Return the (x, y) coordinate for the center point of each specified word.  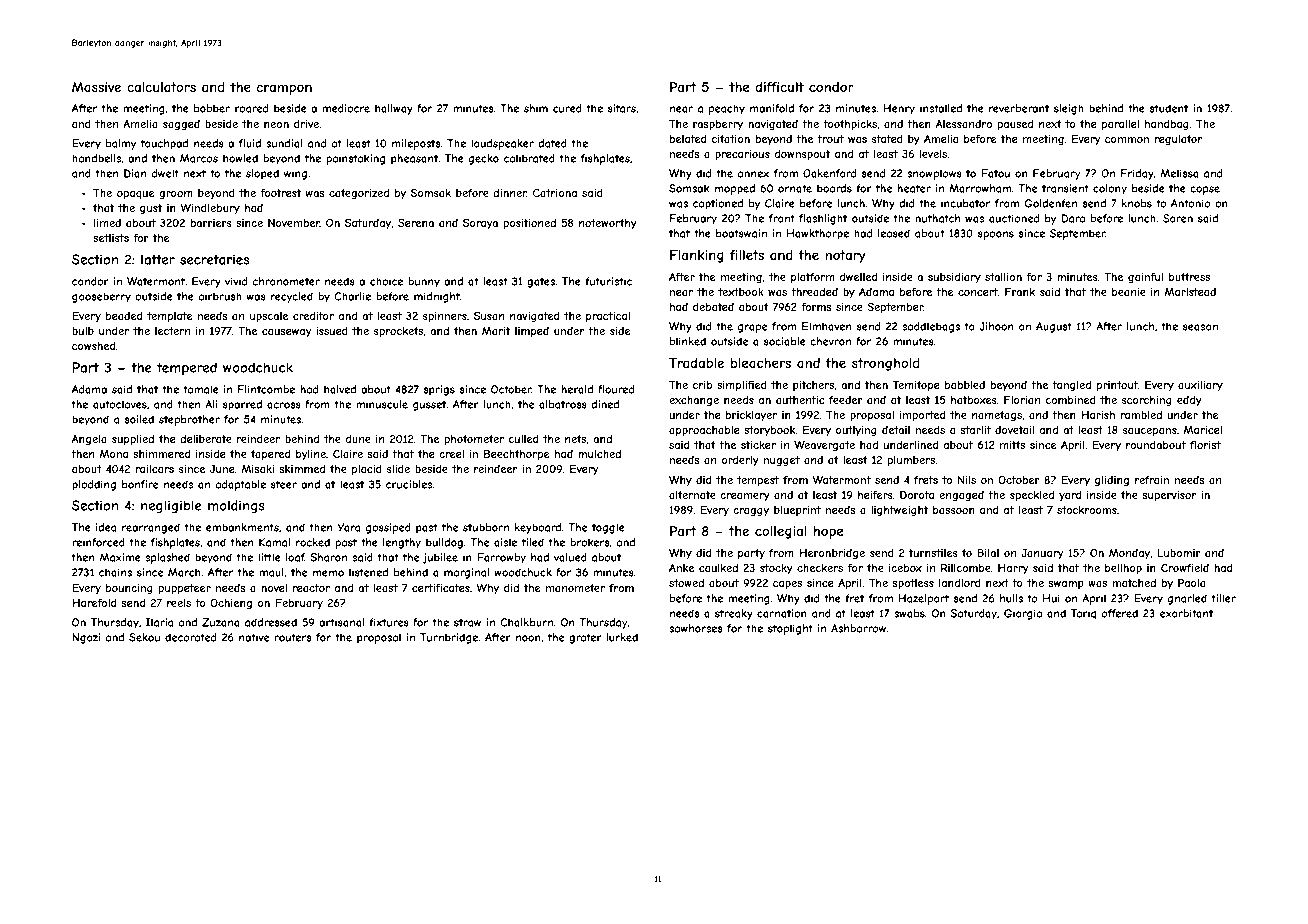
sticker (758, 445)
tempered (187, 368)
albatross (563, 404)
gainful (1145, 278)
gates (541, 282)
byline (311, 455)
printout (1117, 386)
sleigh (1069, 109)
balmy (121, 144)
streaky (734, 614)
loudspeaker (502, 144)
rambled (1141, 415)
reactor (311, 588)
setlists (111, 238)
